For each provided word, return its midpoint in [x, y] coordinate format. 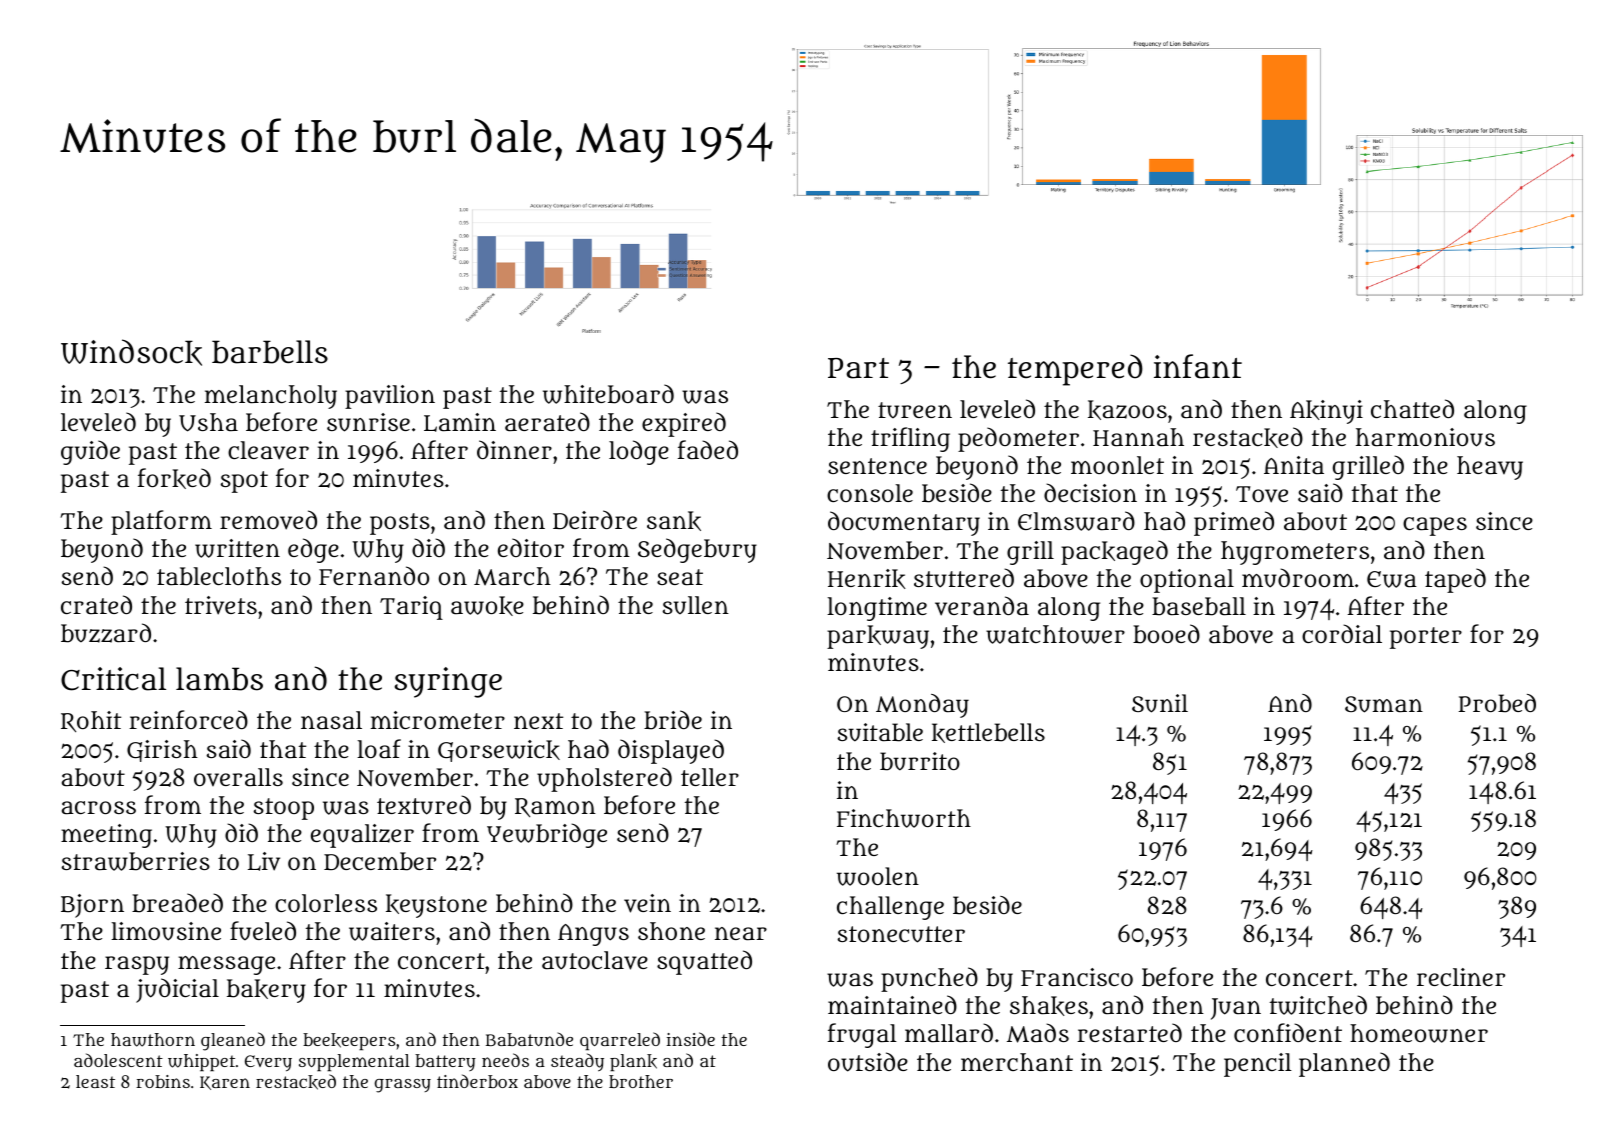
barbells [270, 352]
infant [1198, 366]
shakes [1049, 1006]
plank [633, 1062]
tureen [915, 410]
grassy [403, 1086]
